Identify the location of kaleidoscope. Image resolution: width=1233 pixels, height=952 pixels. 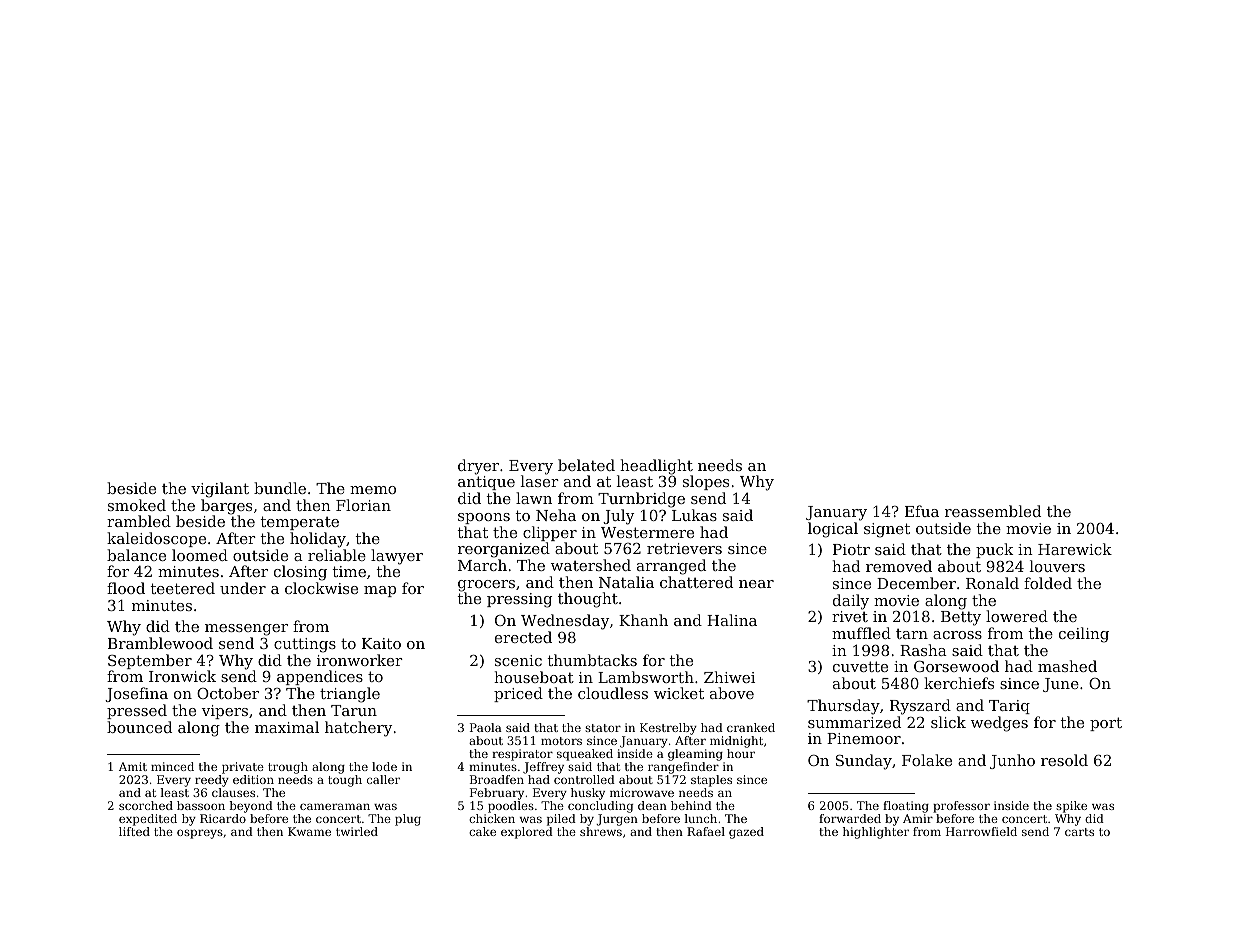
(156, 539).
